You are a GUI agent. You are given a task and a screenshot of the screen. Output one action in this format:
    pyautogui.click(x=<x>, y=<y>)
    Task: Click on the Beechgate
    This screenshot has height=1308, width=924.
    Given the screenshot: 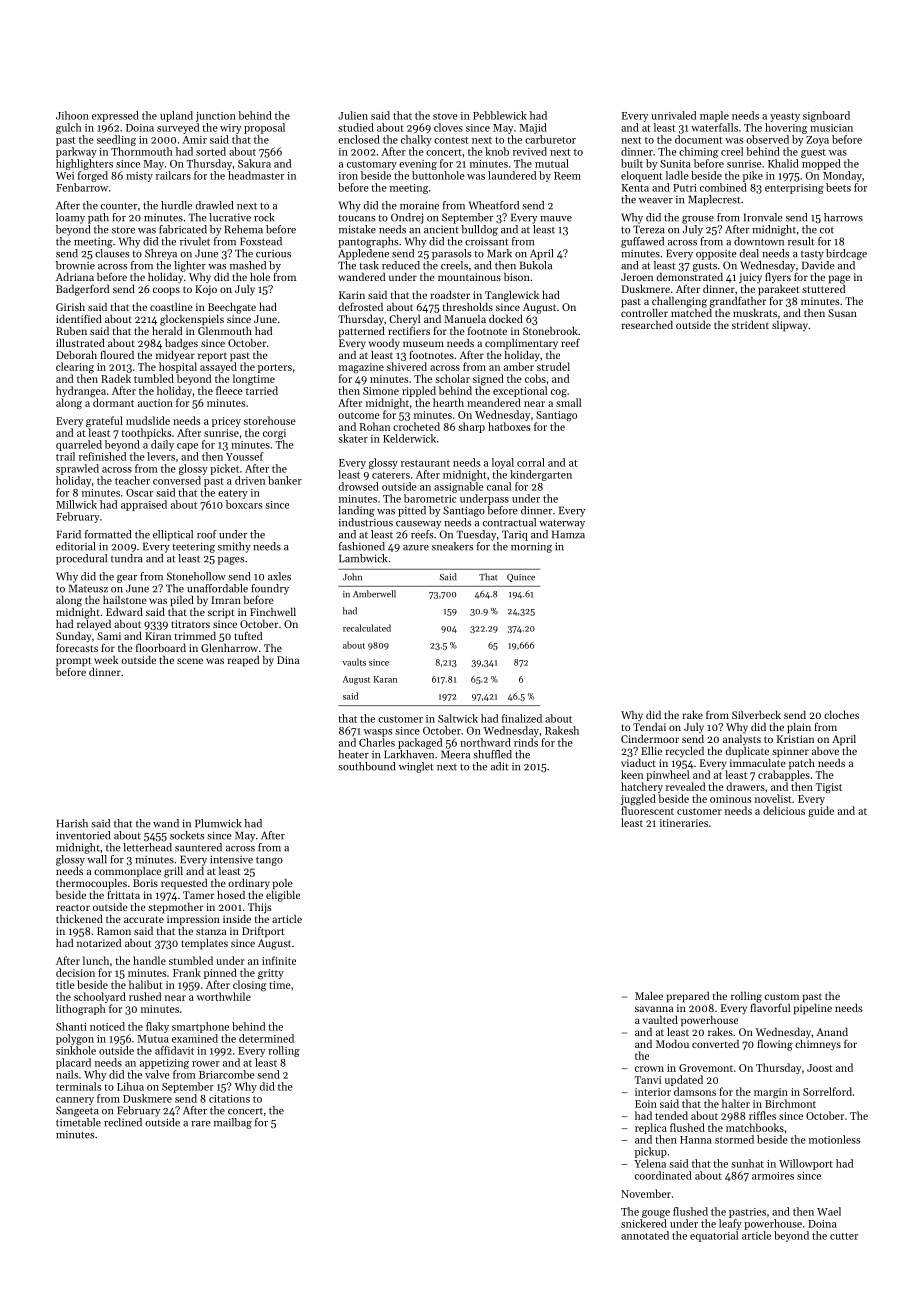 What is the action you would take?
    pyautogui.click(x=232, y=308)
